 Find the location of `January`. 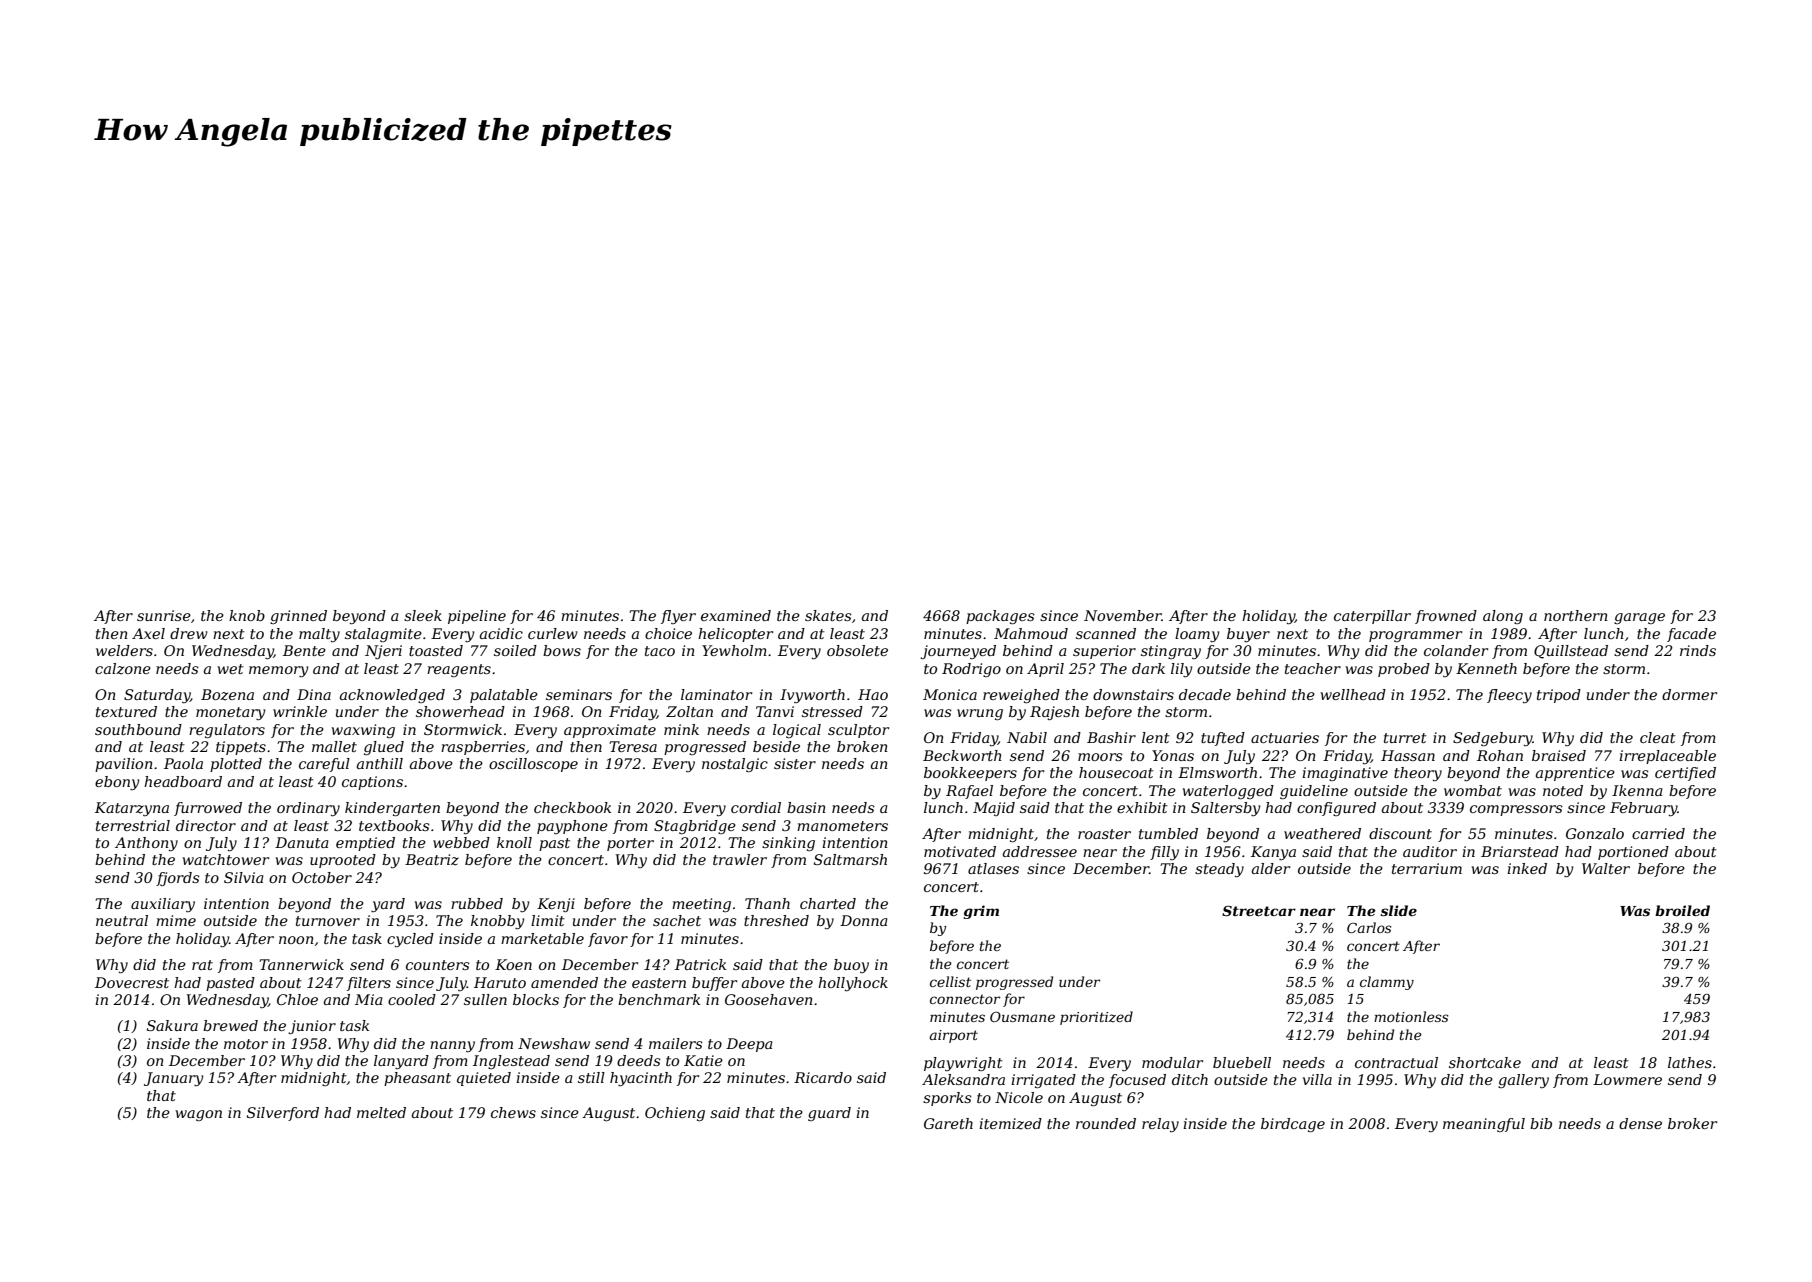

January is located at coordinates (174, 1079).
